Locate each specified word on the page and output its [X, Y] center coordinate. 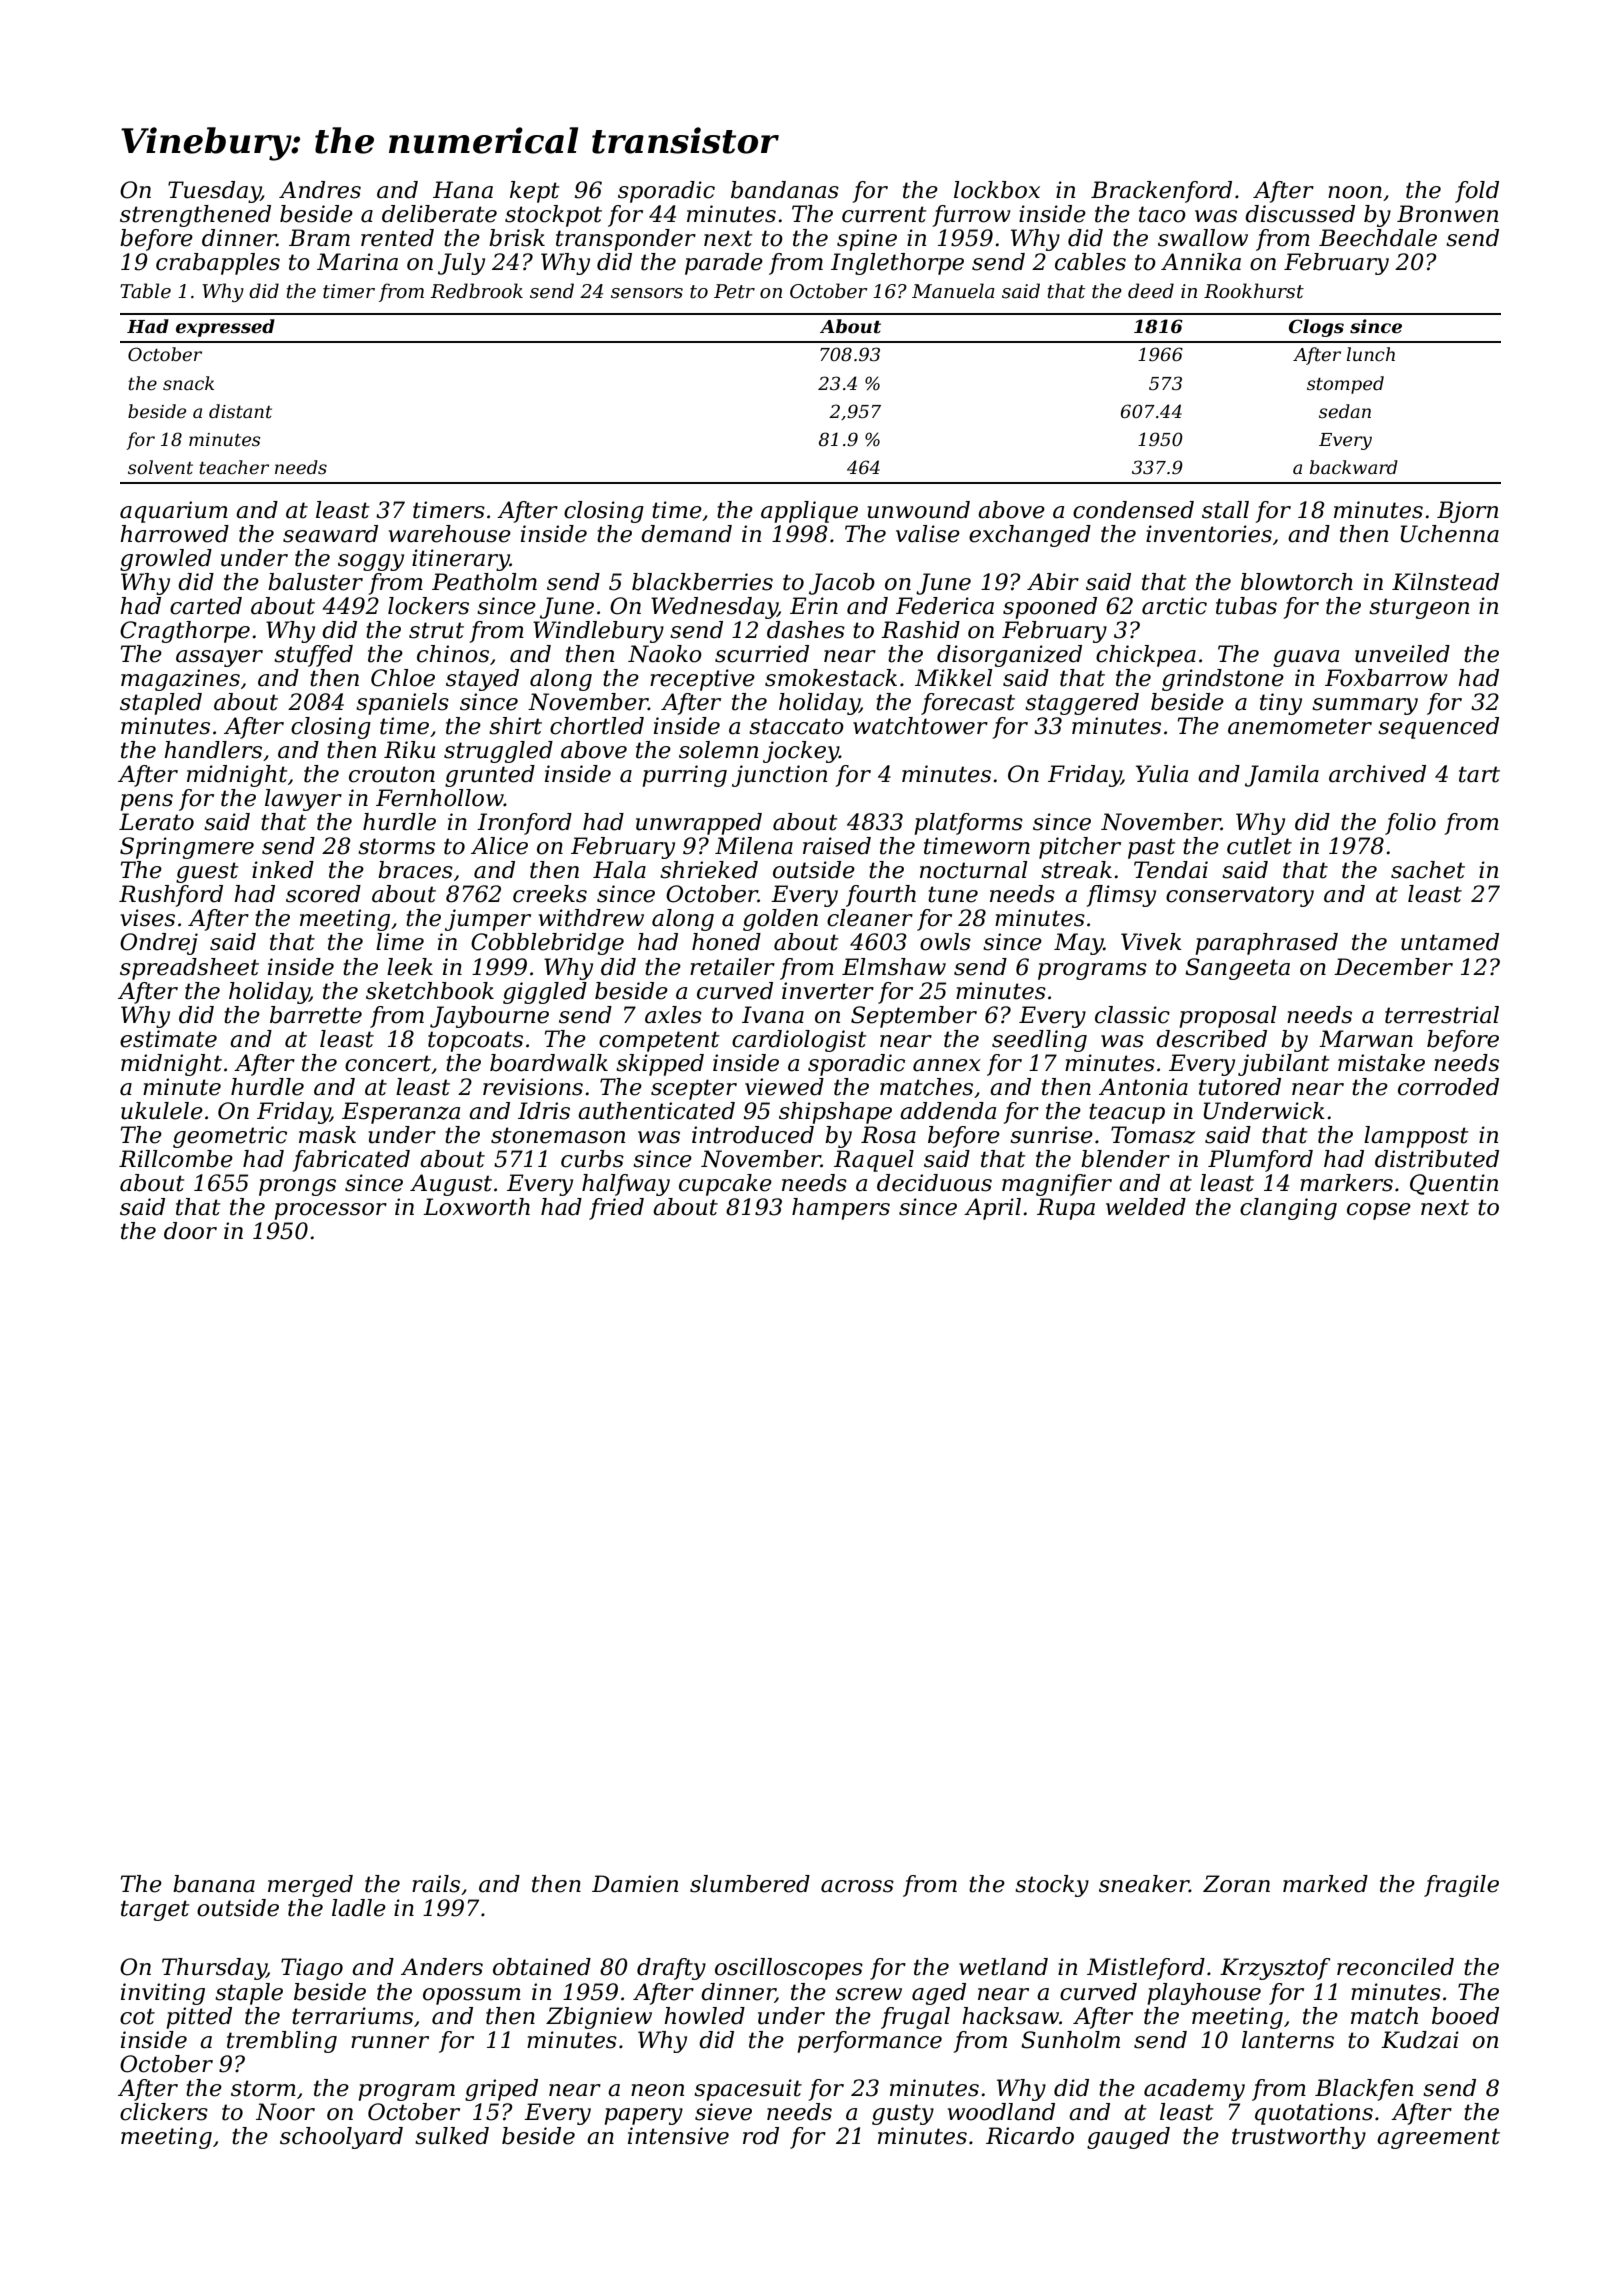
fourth [881, 896]
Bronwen [1447, 214]
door [190, 1231]
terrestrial [1442, 1015]
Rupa [1066, 1209]
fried [616, 1209]
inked [283, 870]
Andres [320, 190]
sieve [723, 2112]
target [155, 1910]
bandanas [785, 190]
